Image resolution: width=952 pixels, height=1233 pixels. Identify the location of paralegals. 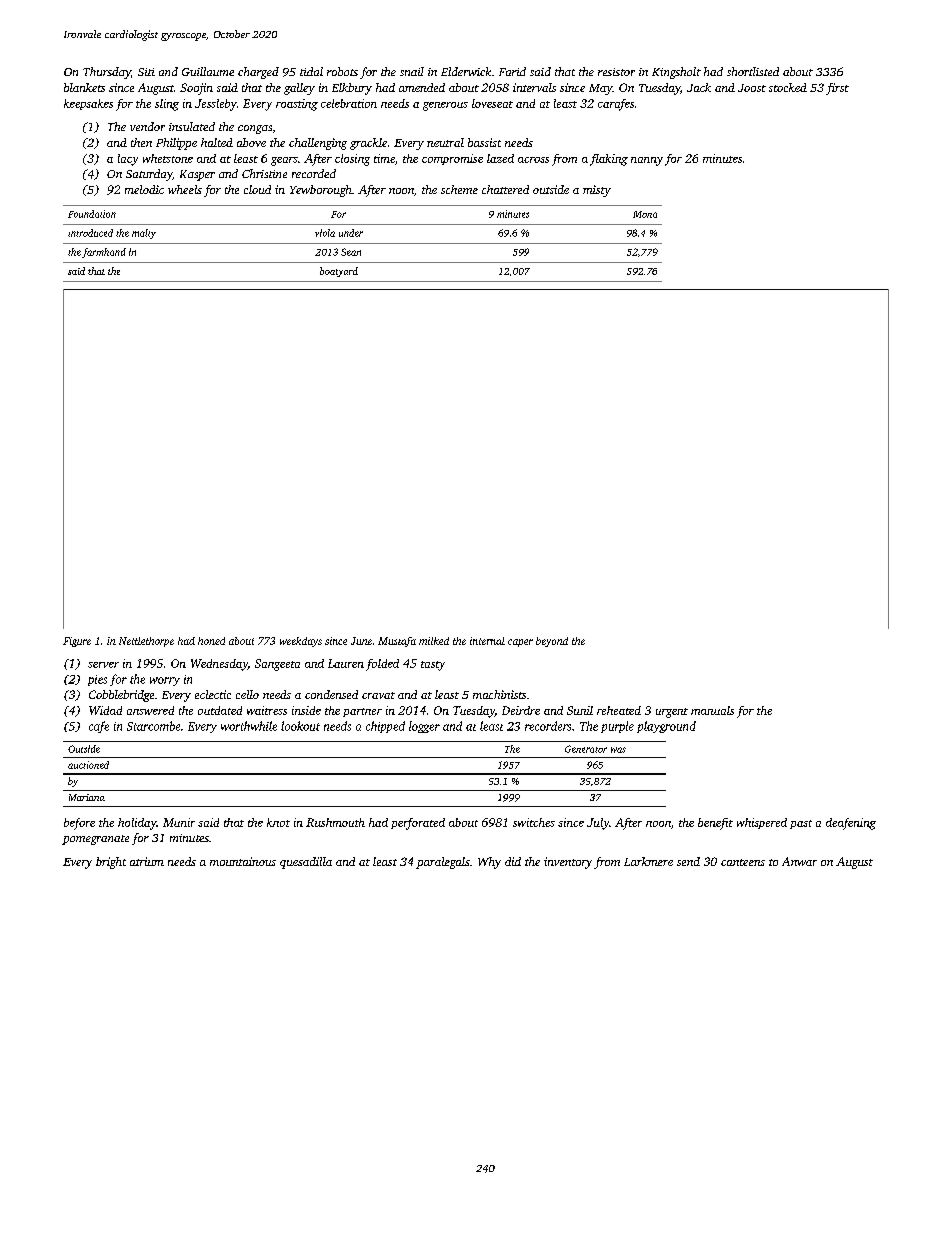
(443, 863).
